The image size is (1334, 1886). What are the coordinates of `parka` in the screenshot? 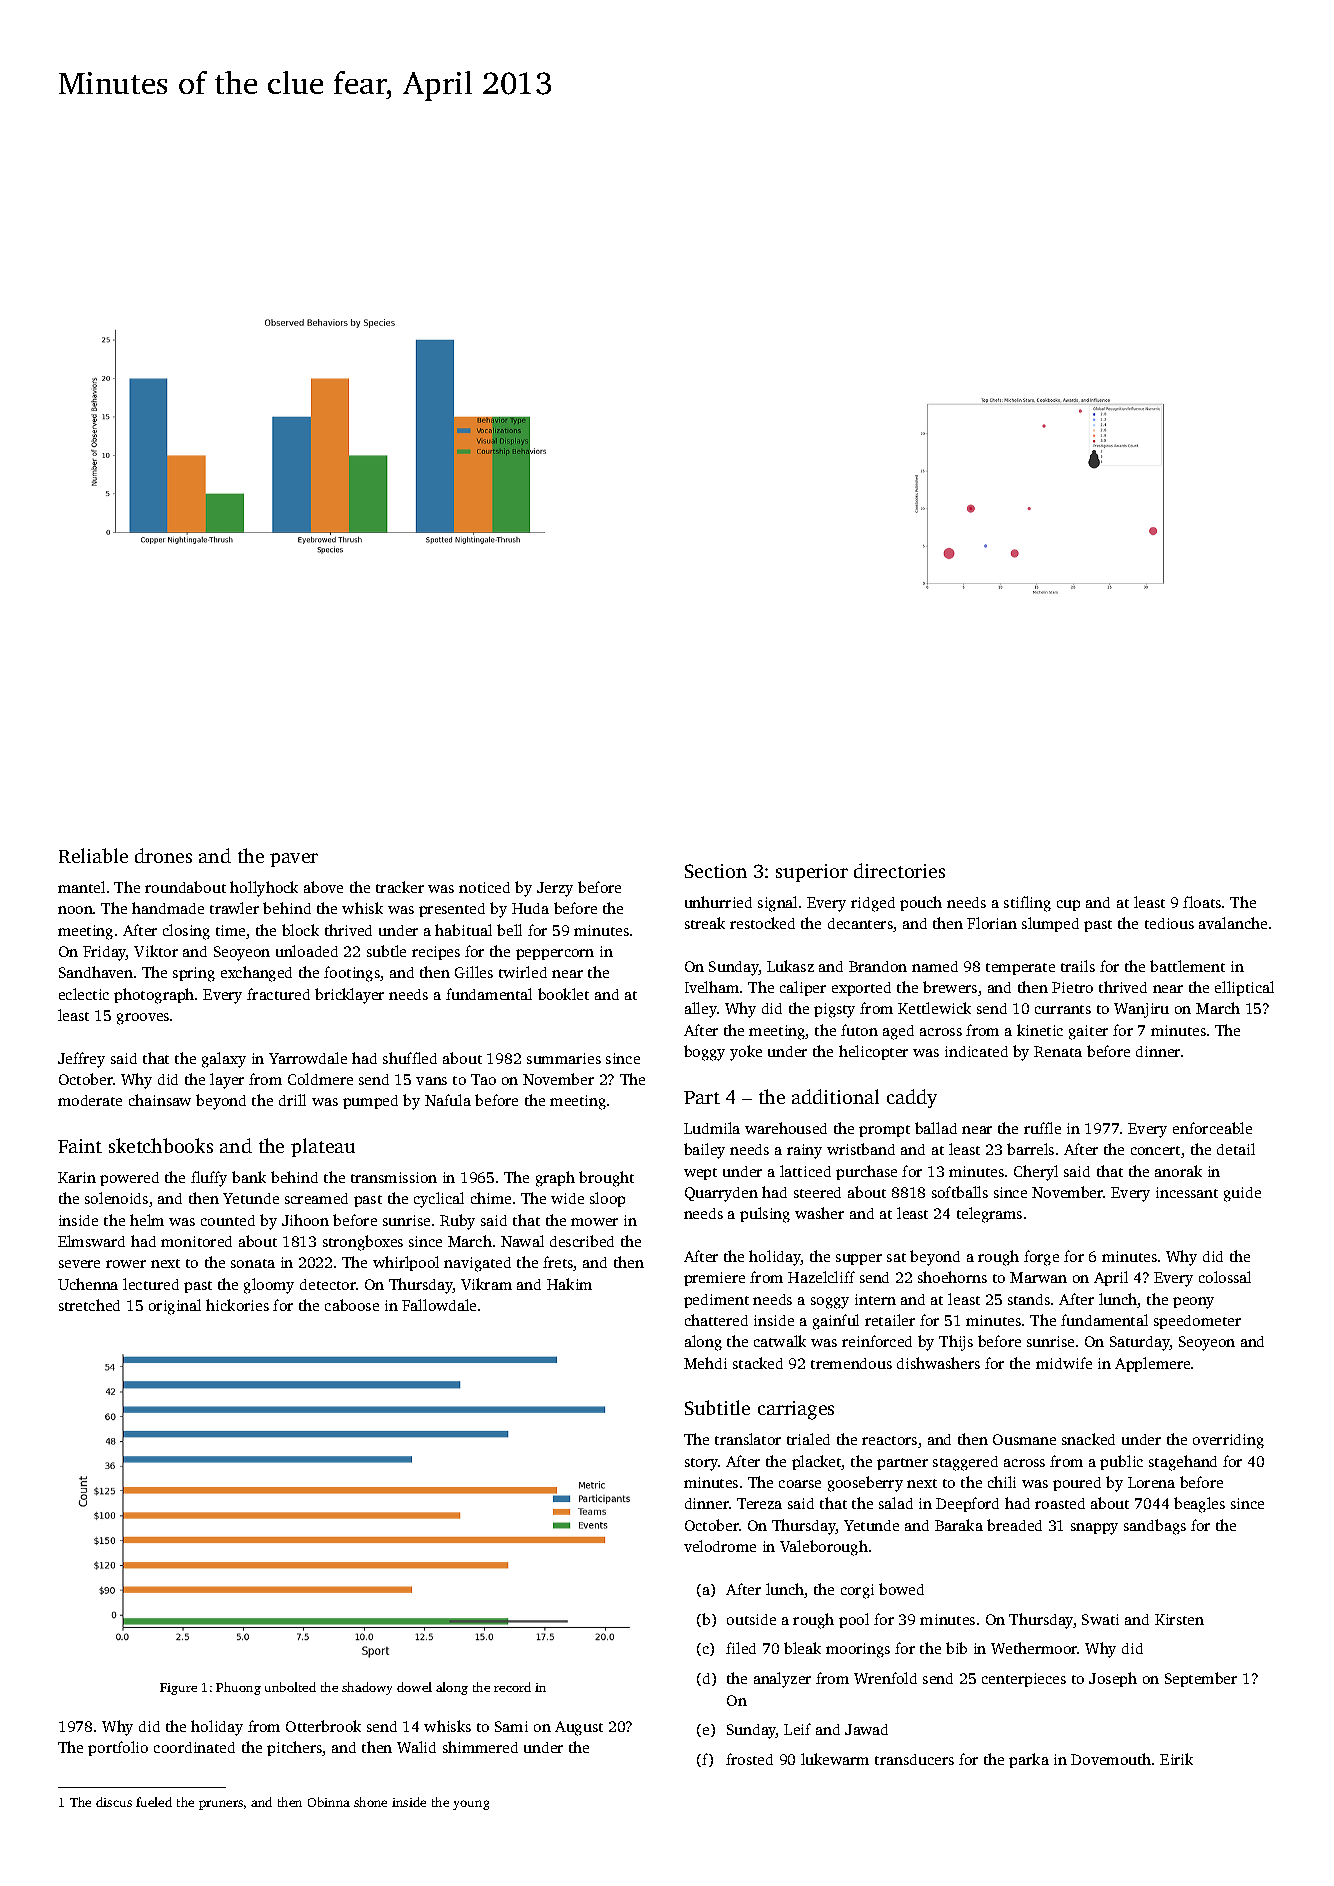 It's located at (1029, 1760).
